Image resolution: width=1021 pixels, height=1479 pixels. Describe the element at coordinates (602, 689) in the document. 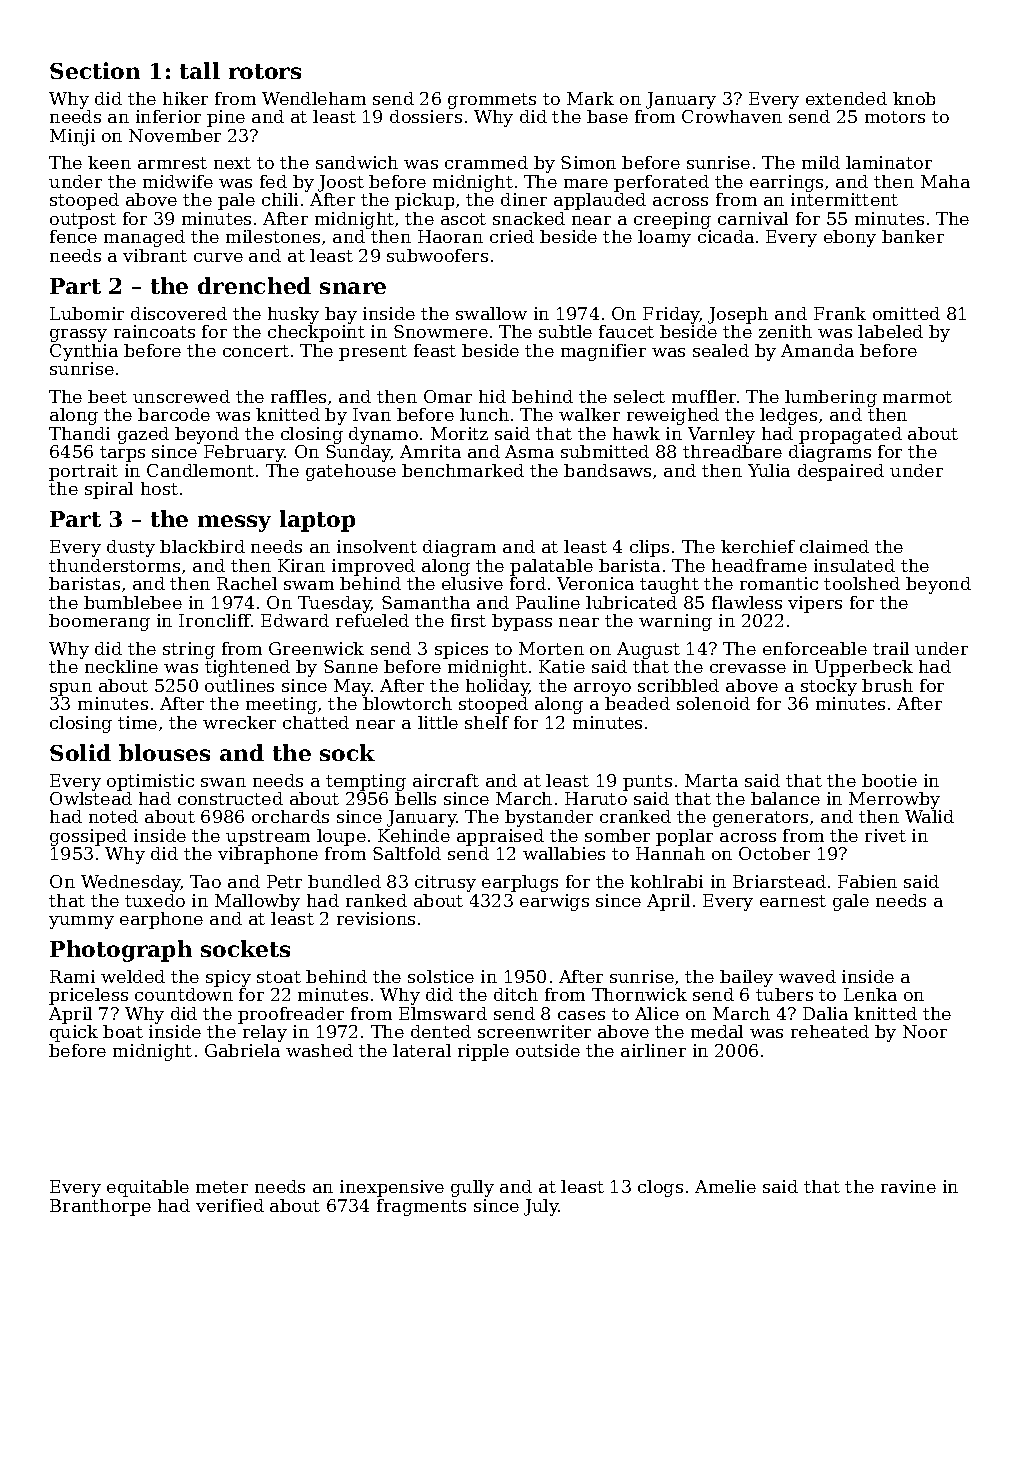

I see `arroyo` at that location.
